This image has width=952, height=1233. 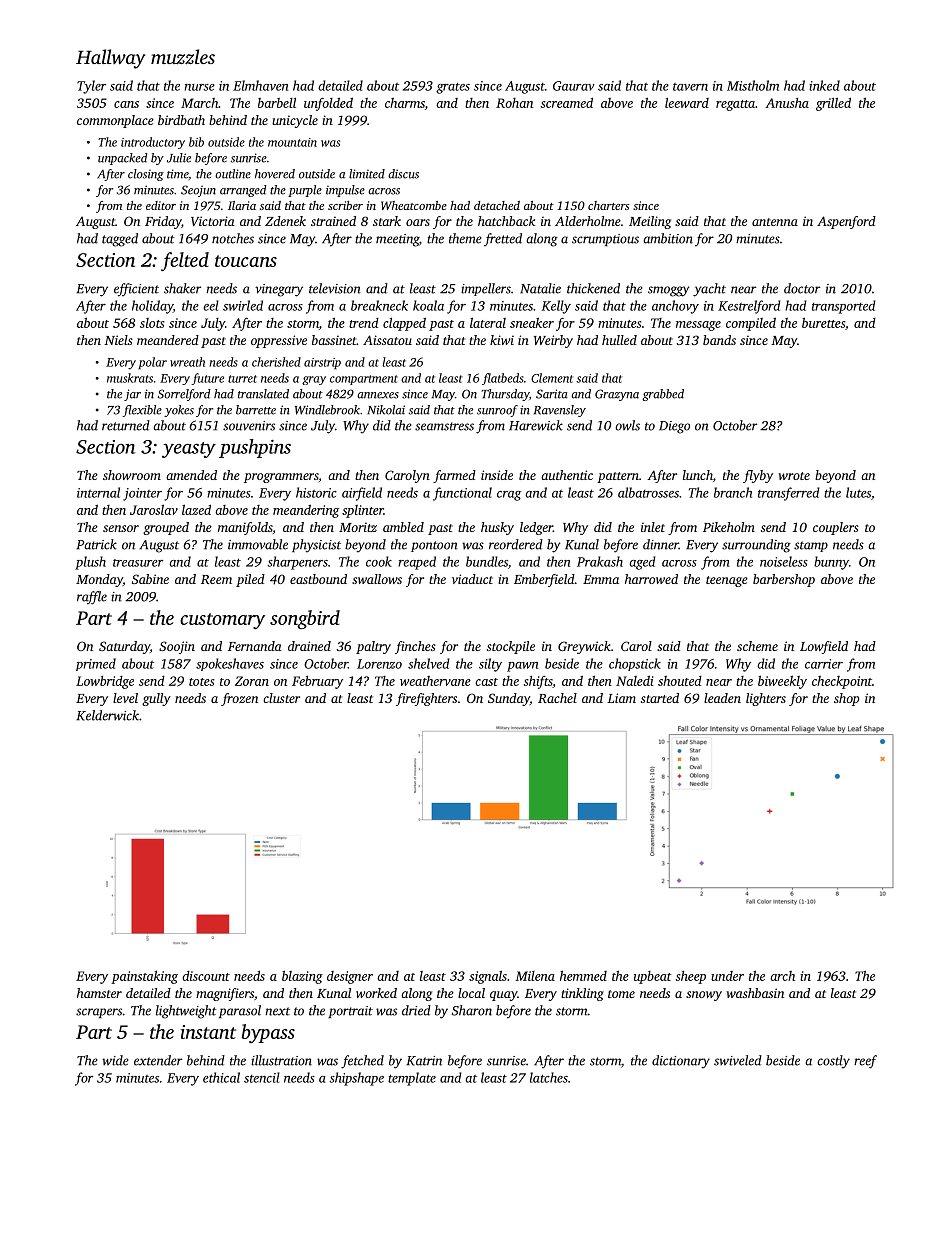 What do you see at coordinates (302, 977) in the image?
I see `blazing` at bounding box center [302, 977].
